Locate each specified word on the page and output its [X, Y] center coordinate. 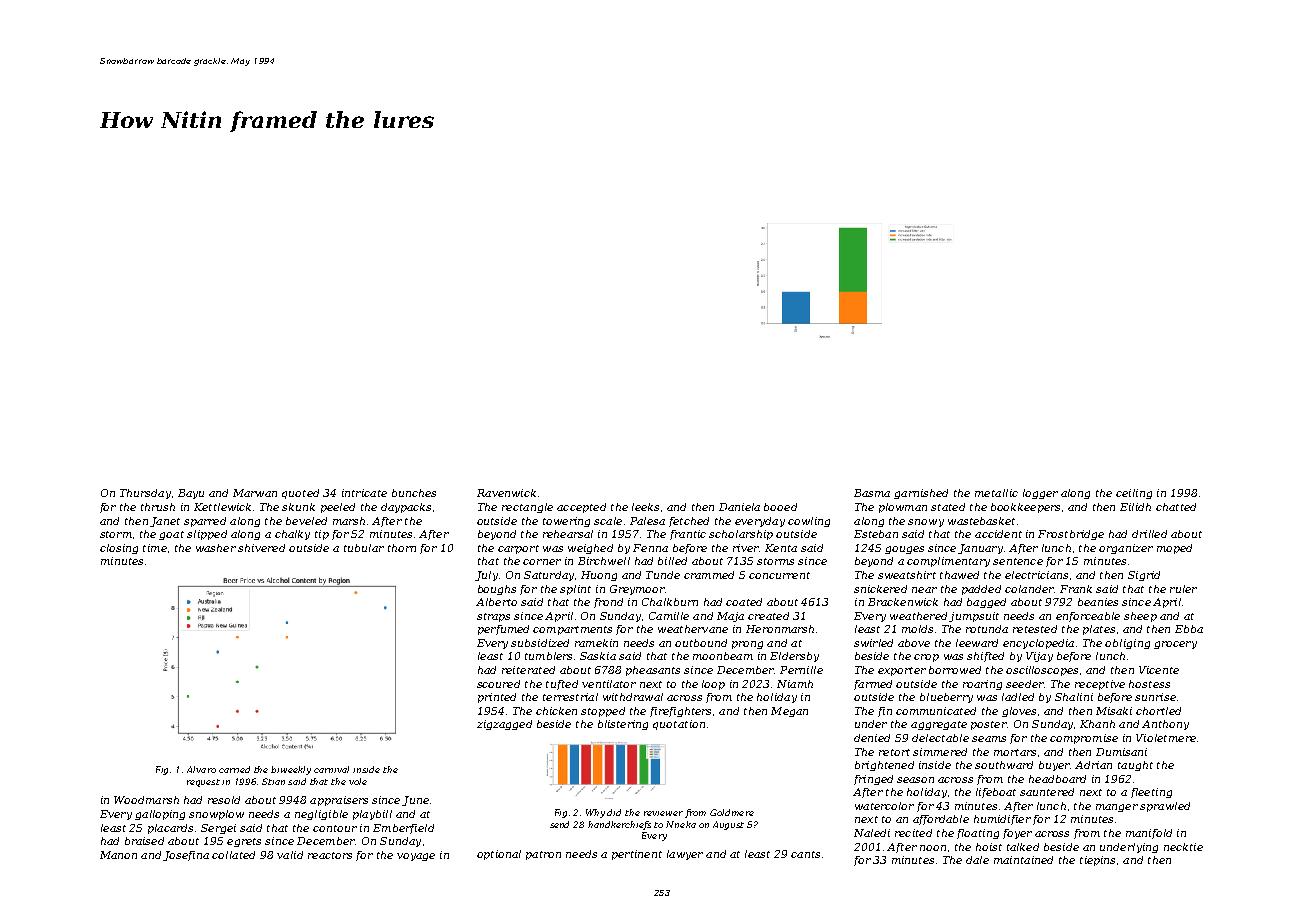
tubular [364, 548]
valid [290, 855]
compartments [572, 630]
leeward [977, 643]
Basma [872, 493]
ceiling [1134, 494]
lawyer [685, 855]
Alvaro [201, 769]
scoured [498, 684]
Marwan [255, 493]
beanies [1098, 602]
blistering [623, 725]
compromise [1084, 739]
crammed [709, 575]
